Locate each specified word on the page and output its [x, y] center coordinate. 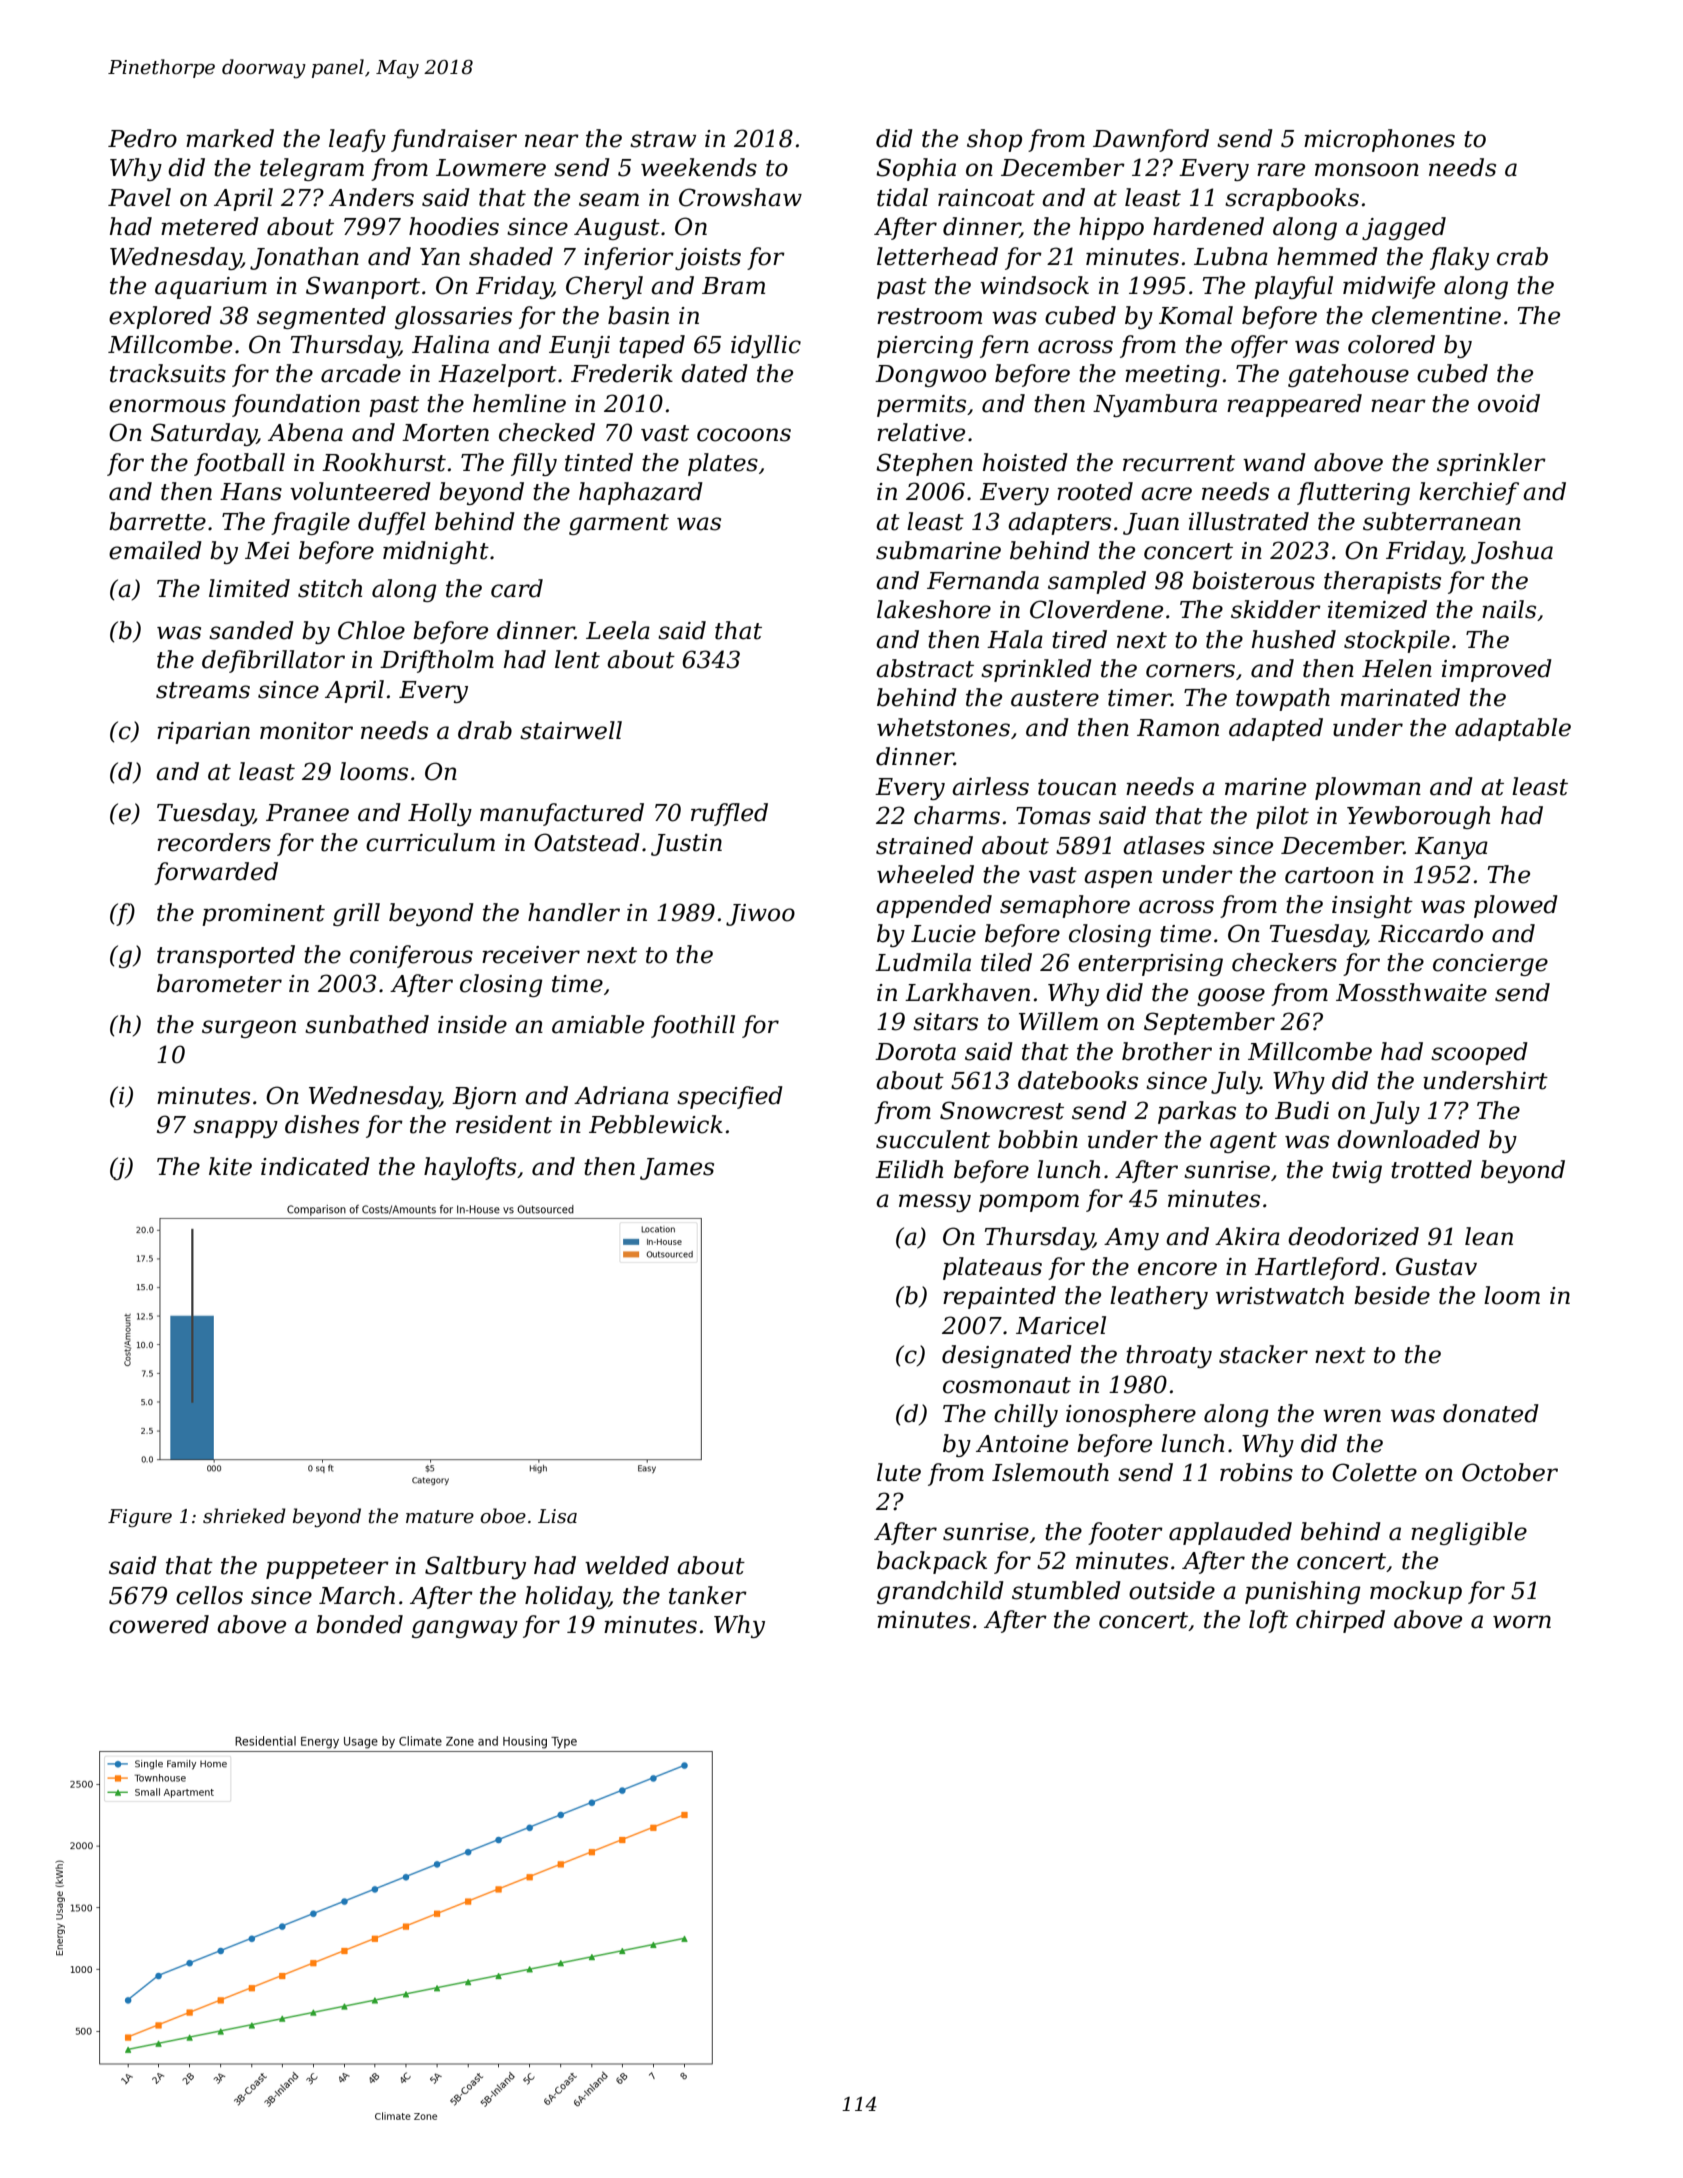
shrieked [244, 1516]
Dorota [915, 1052]
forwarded [216, 873]
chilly [1026, 1415]
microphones [1379, 140]
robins [1256, 1472]
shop [994, 140]
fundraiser [454, 140]
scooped [1479, 1053]
